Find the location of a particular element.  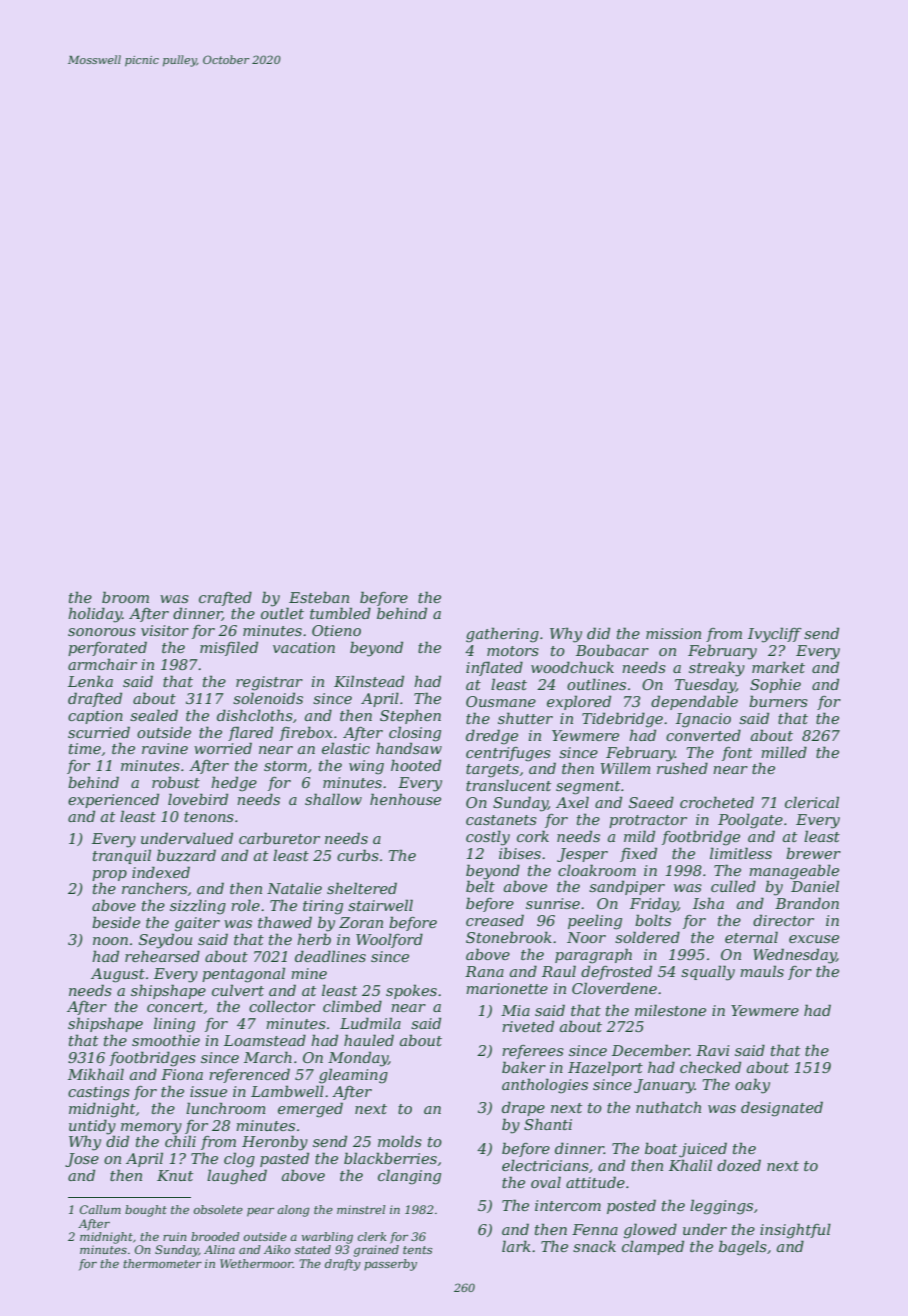

lunchroom is located at coordinates (226, 1108).
